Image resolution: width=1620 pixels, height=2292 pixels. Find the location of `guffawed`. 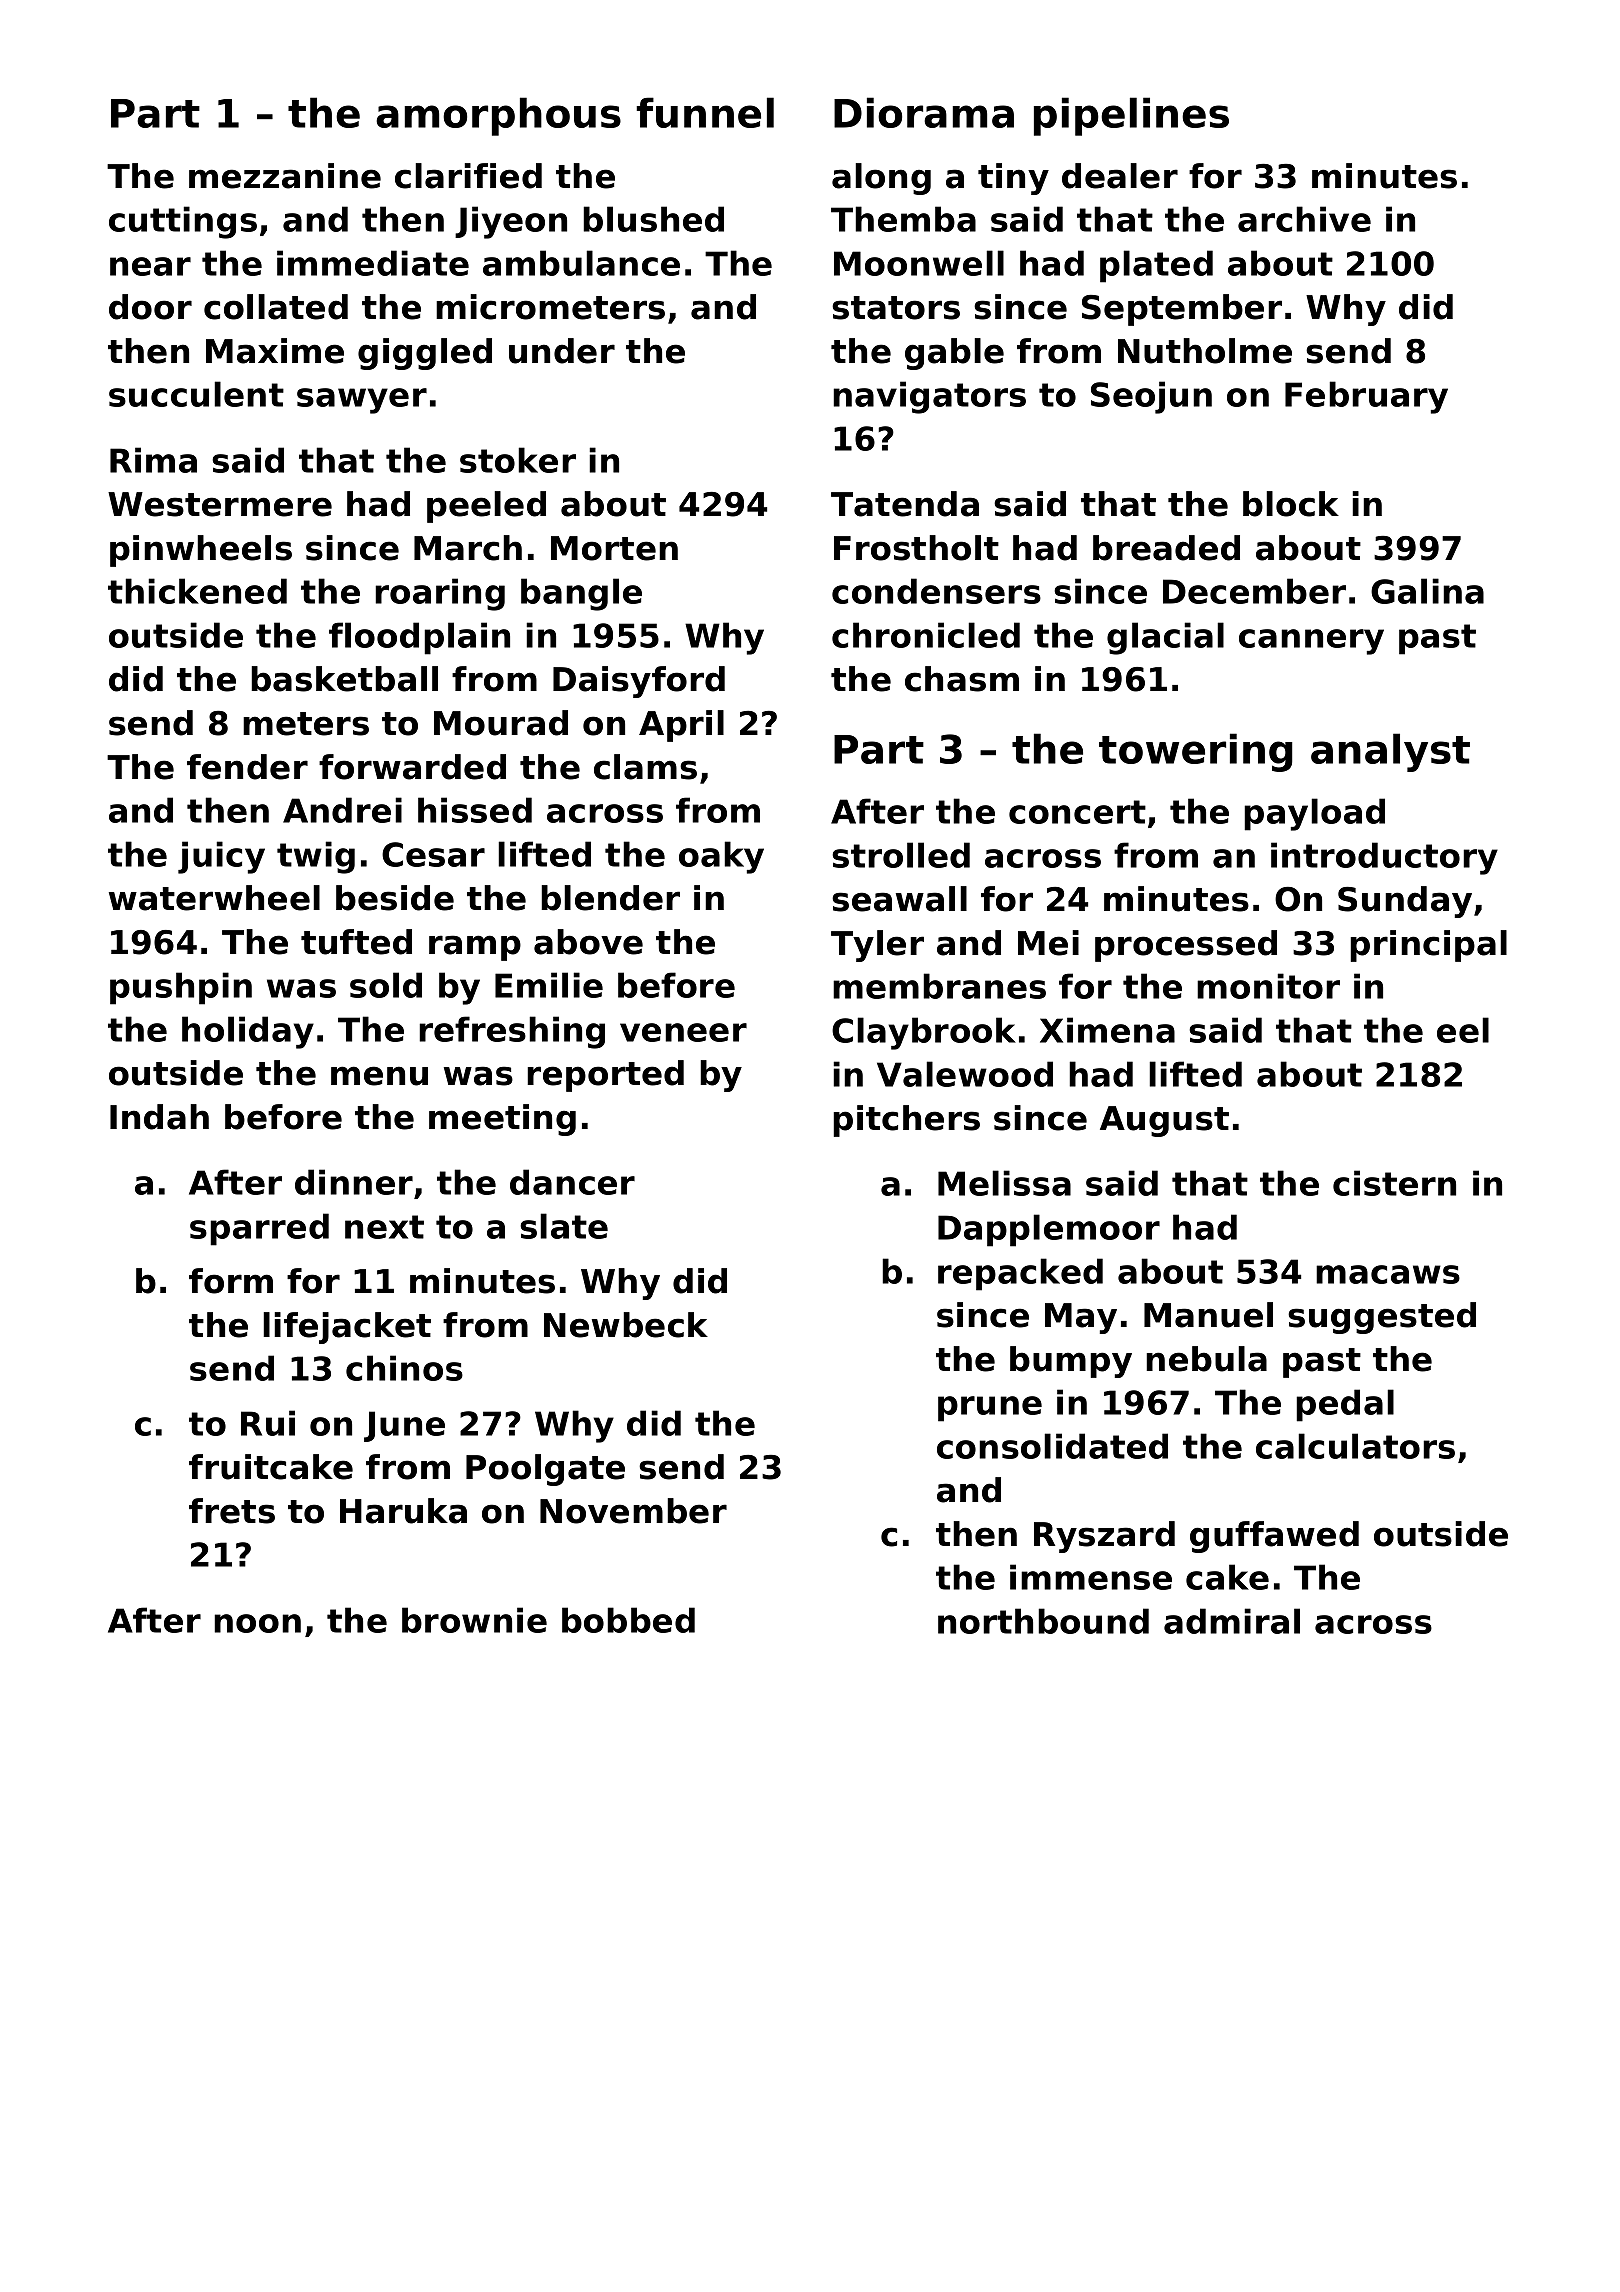

guffawed is located at coordinates (1274, 1537).
